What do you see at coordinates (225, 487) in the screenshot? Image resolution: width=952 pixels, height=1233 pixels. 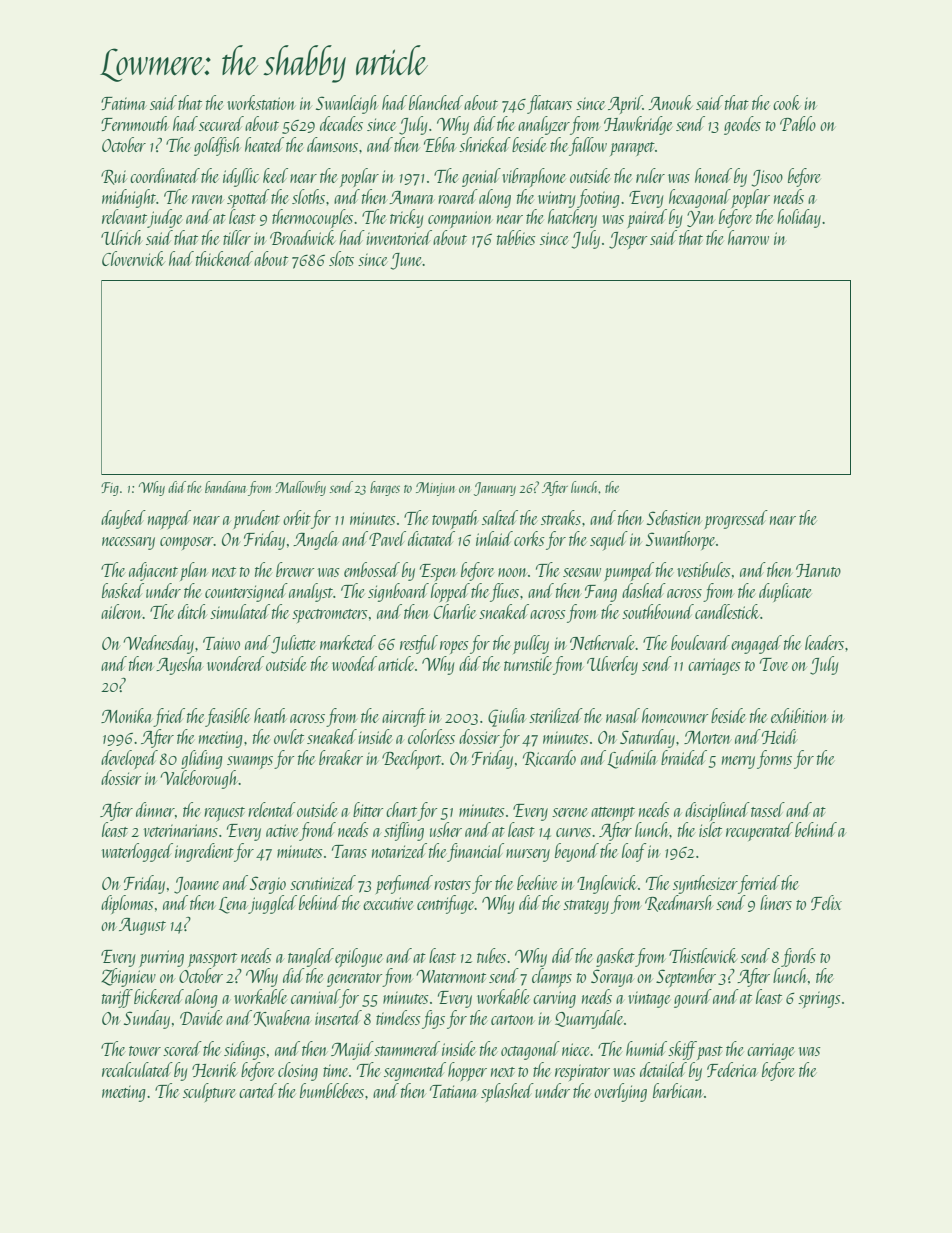 I see `bandana` at bounding box center [225, 487].
